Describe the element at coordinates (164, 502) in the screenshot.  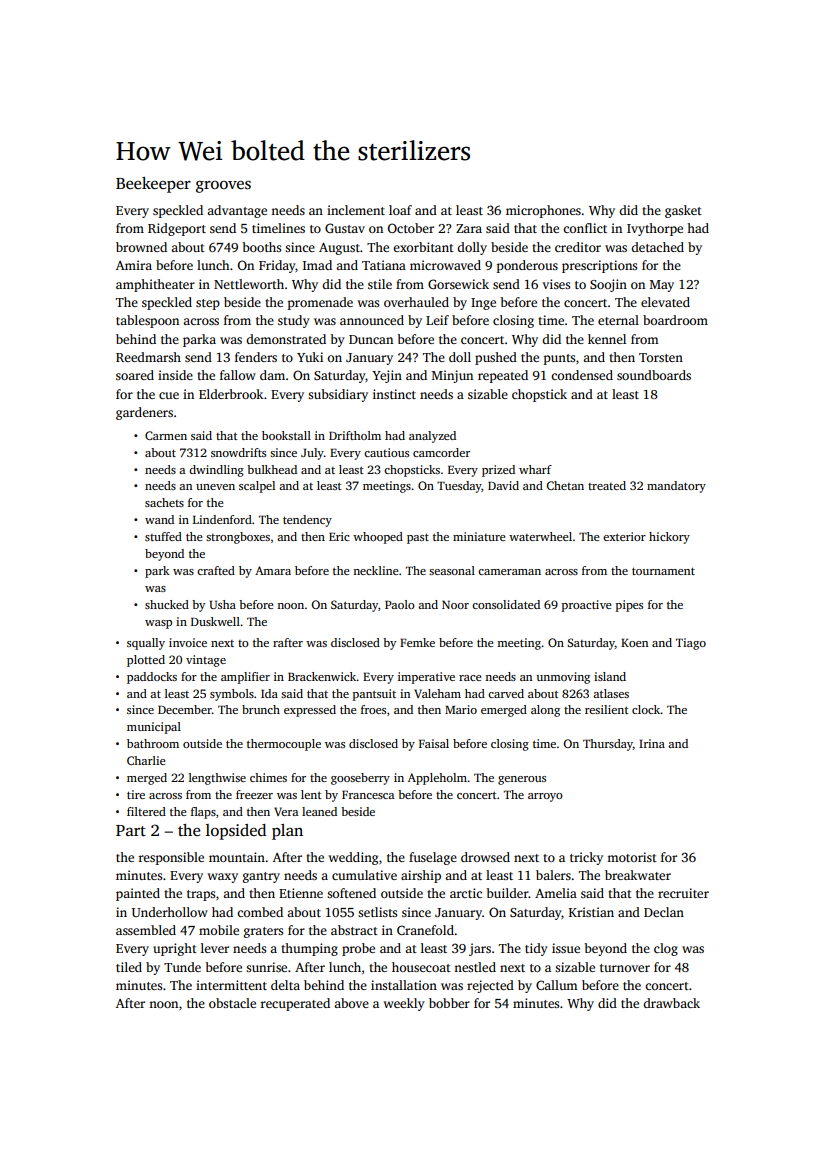
I see `sachets` at that location.
